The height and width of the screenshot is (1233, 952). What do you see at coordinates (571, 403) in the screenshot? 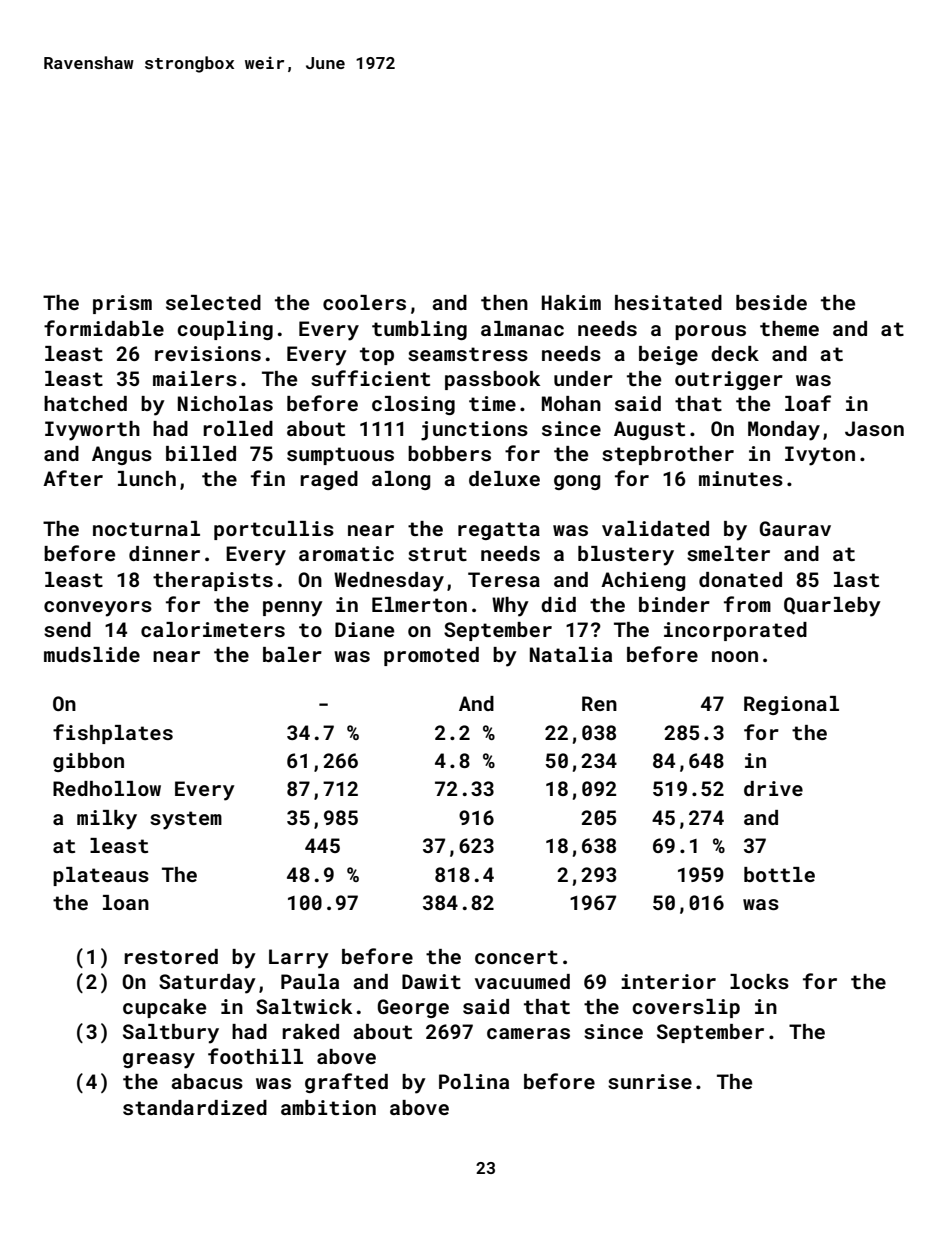
I see `Mohan` at bounding box center [571, 403].
